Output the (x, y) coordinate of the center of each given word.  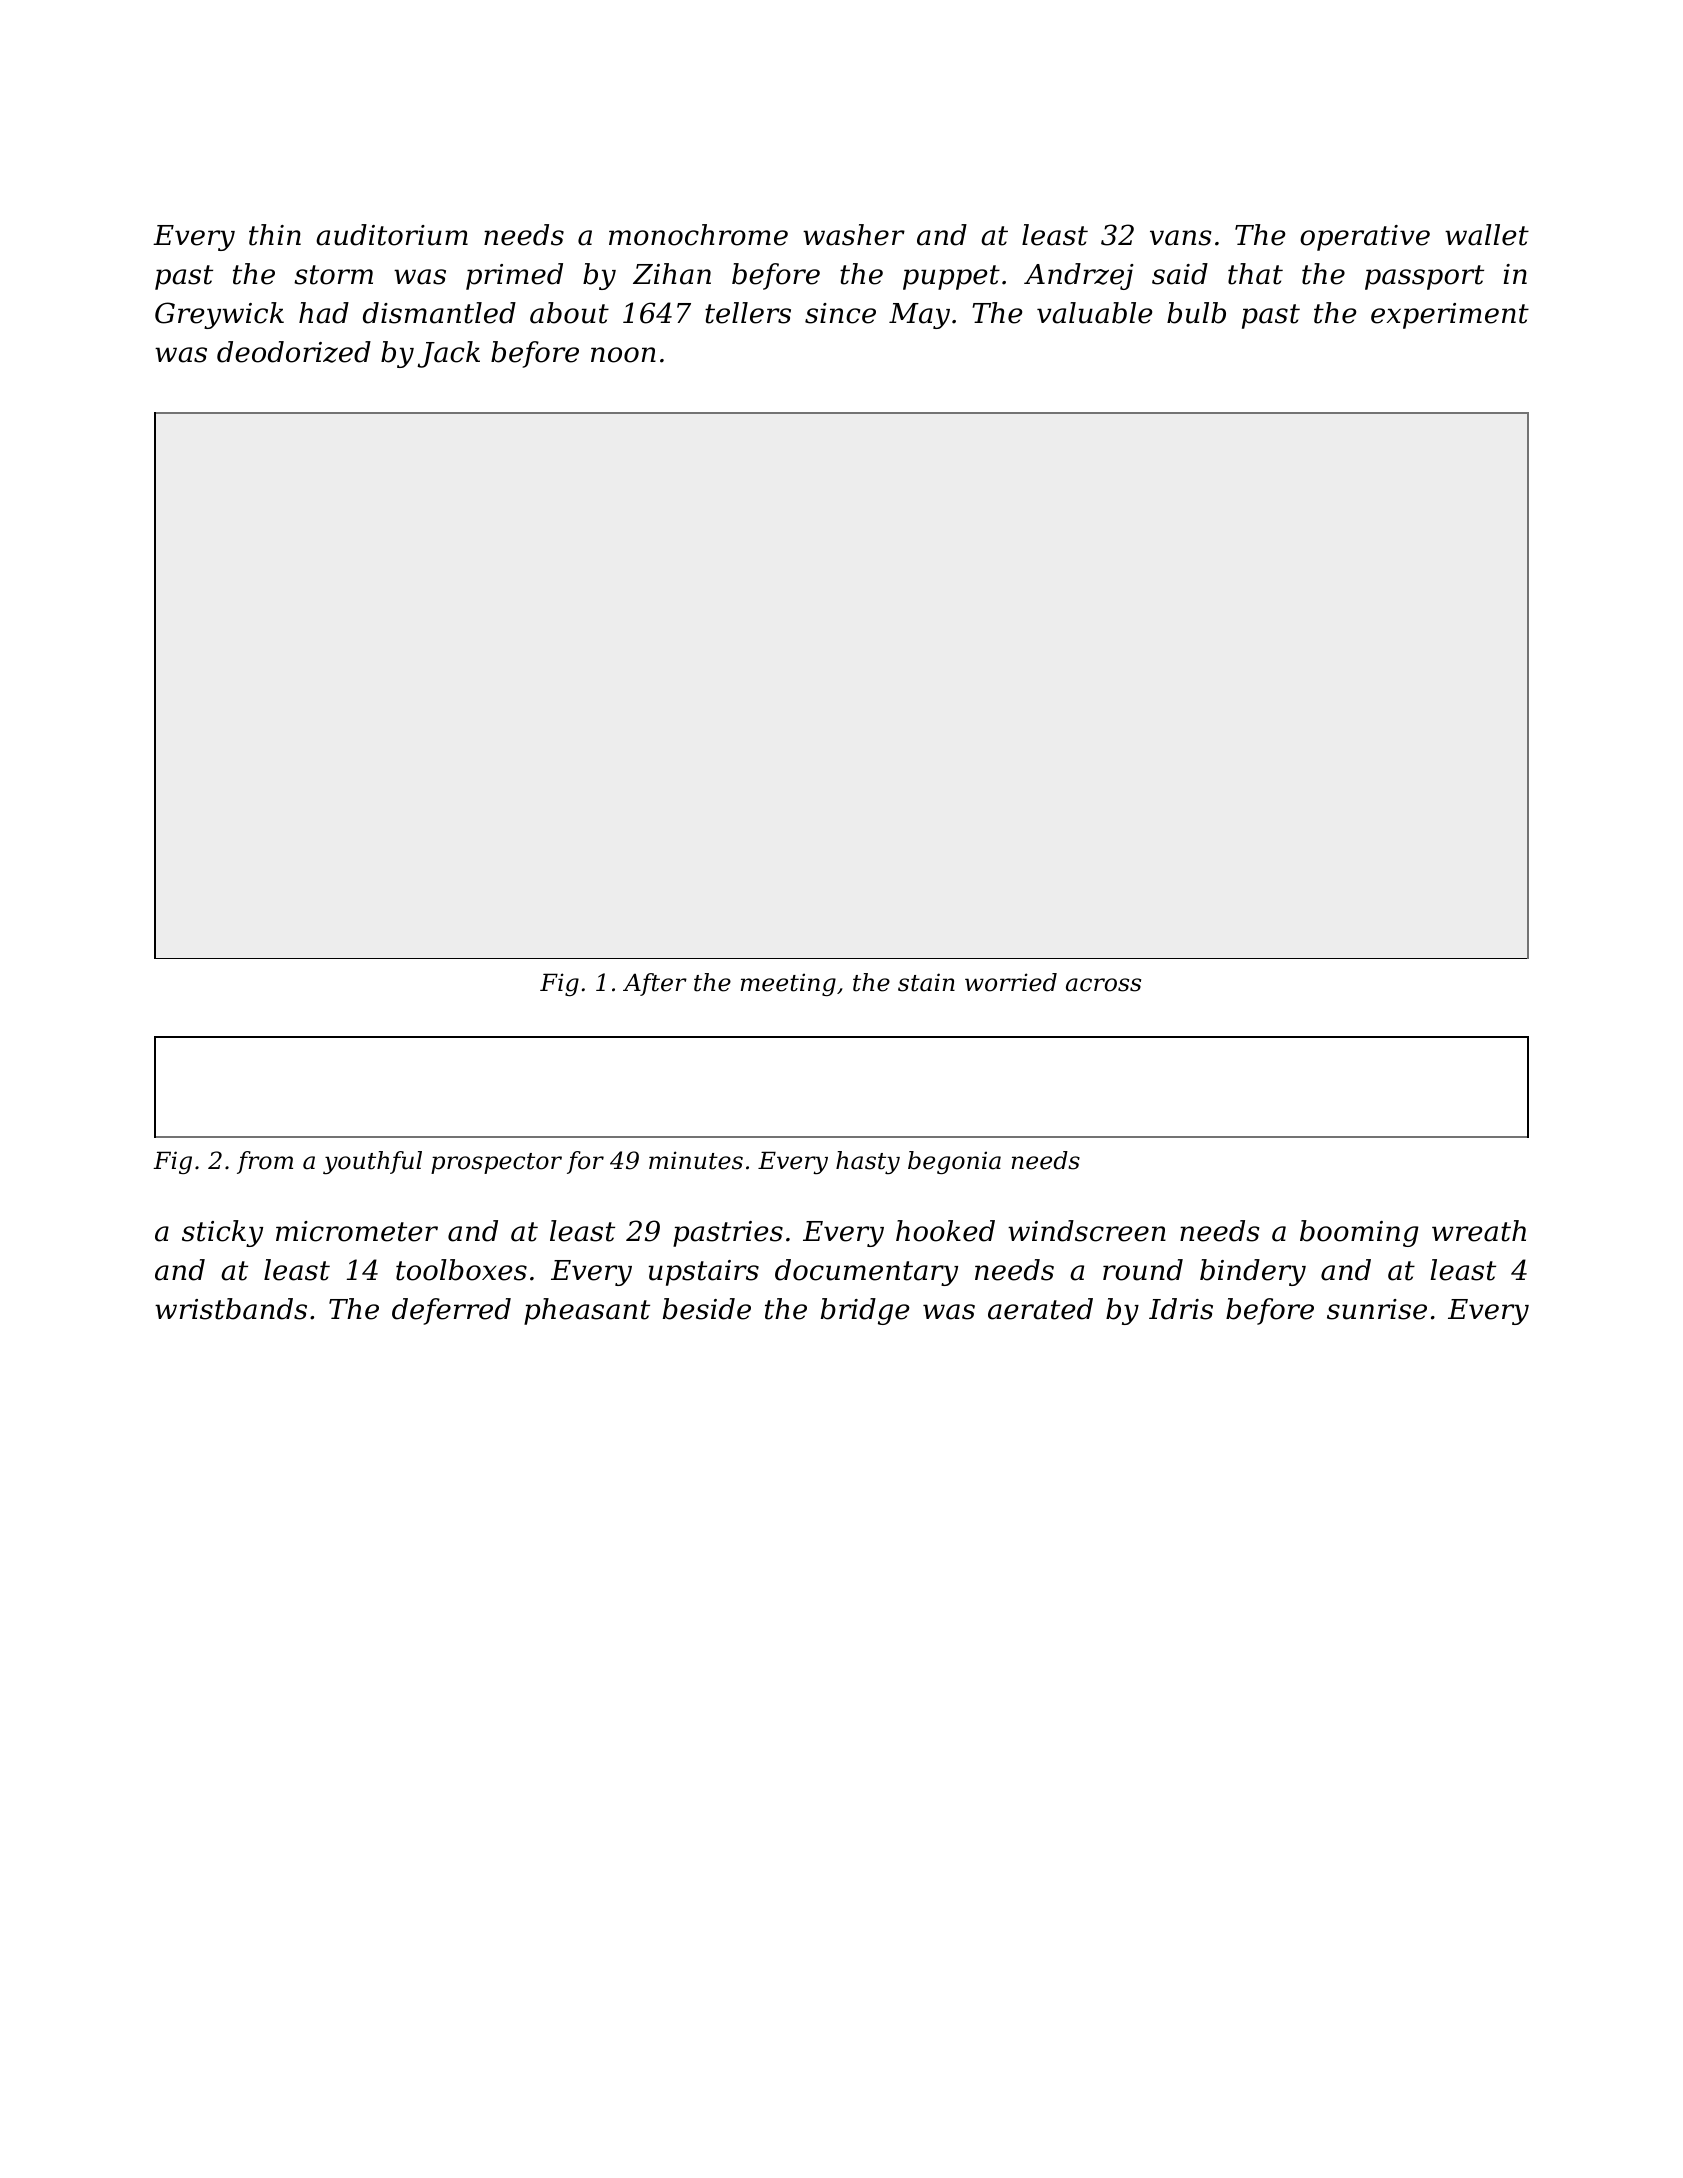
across (1103, 985)
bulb (1196, 313)
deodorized (294, 352)
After (655, 984)
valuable (1094, 313)
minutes (696, 1160)
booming (1359, 1233)
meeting (788, 985)
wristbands (231, 1309)
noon (623, 355)
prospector (496, 1163)
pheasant (587, 1311)
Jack (448, 354)
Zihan (672, 274)
